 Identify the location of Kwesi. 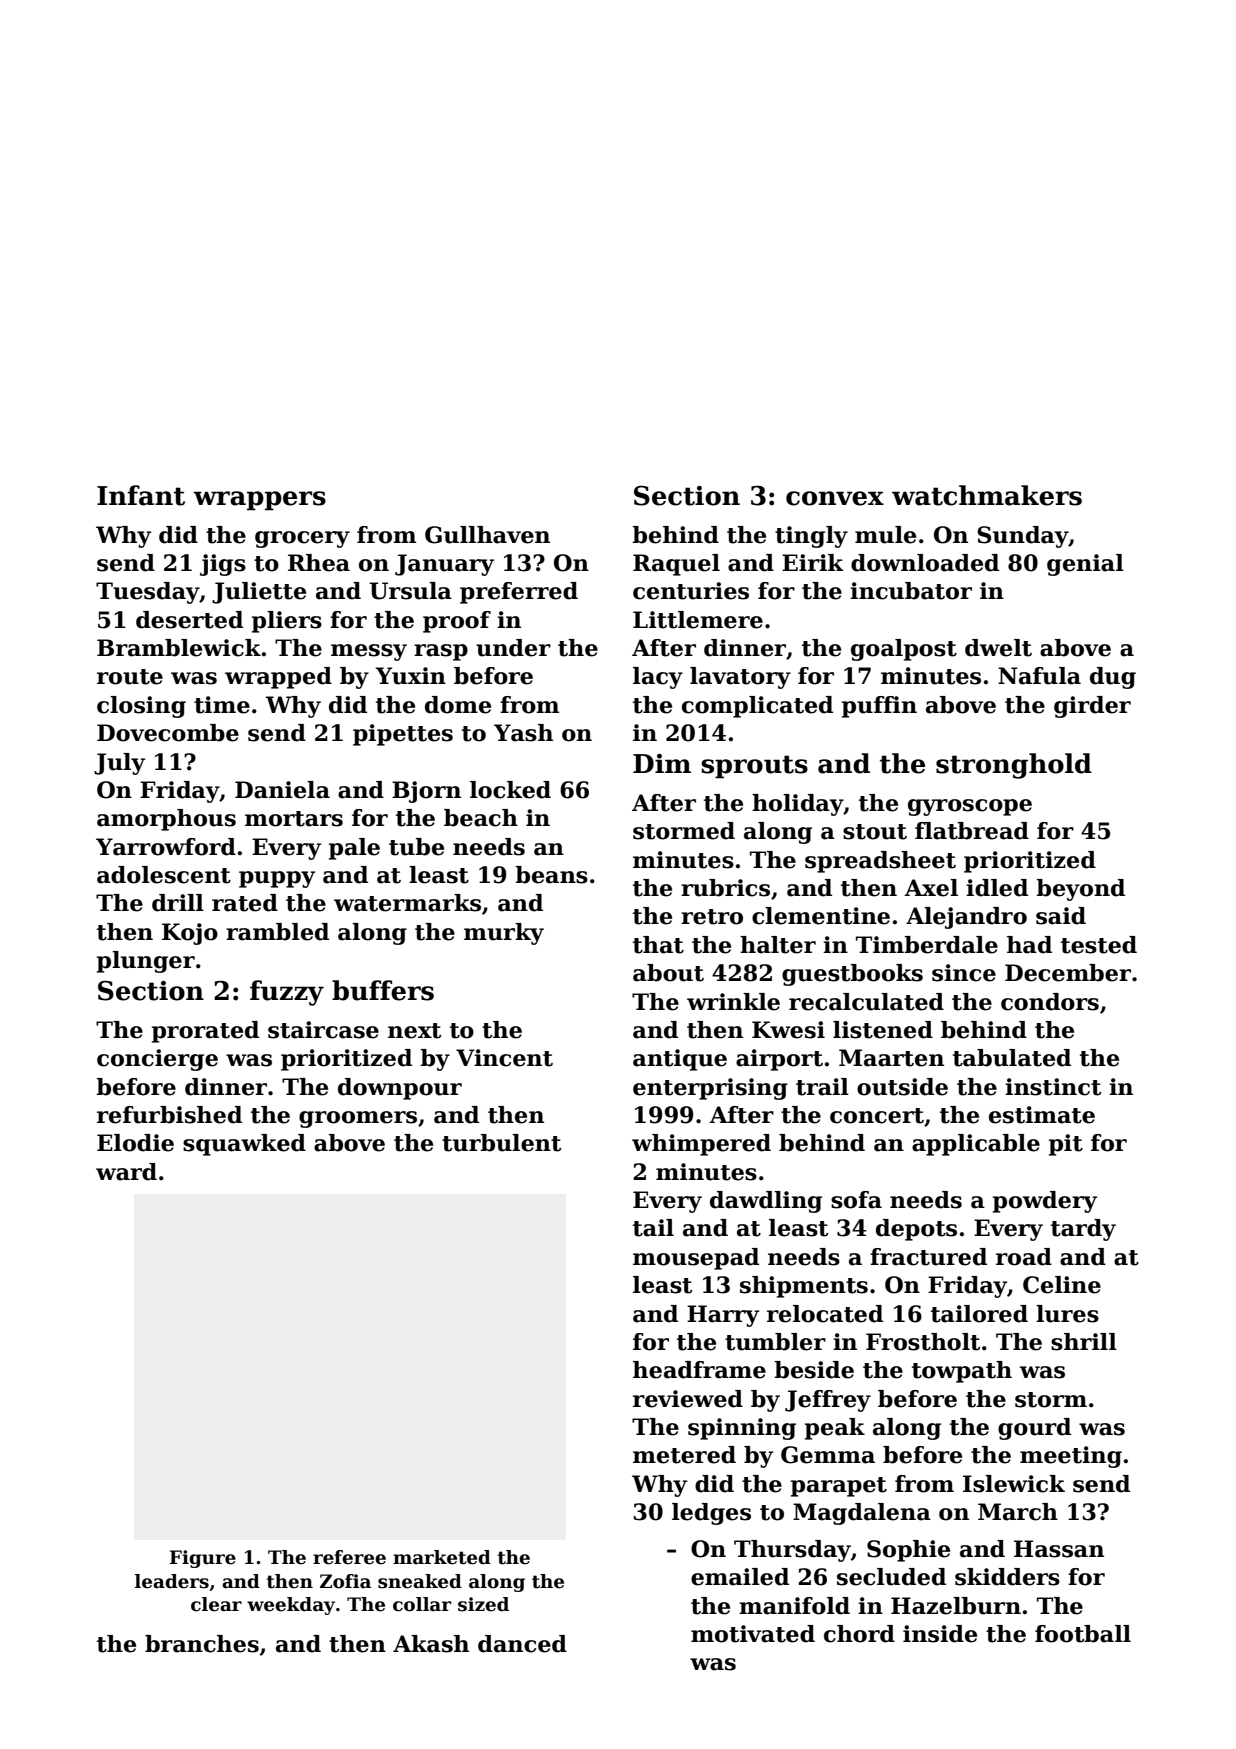
(788, 1030).
